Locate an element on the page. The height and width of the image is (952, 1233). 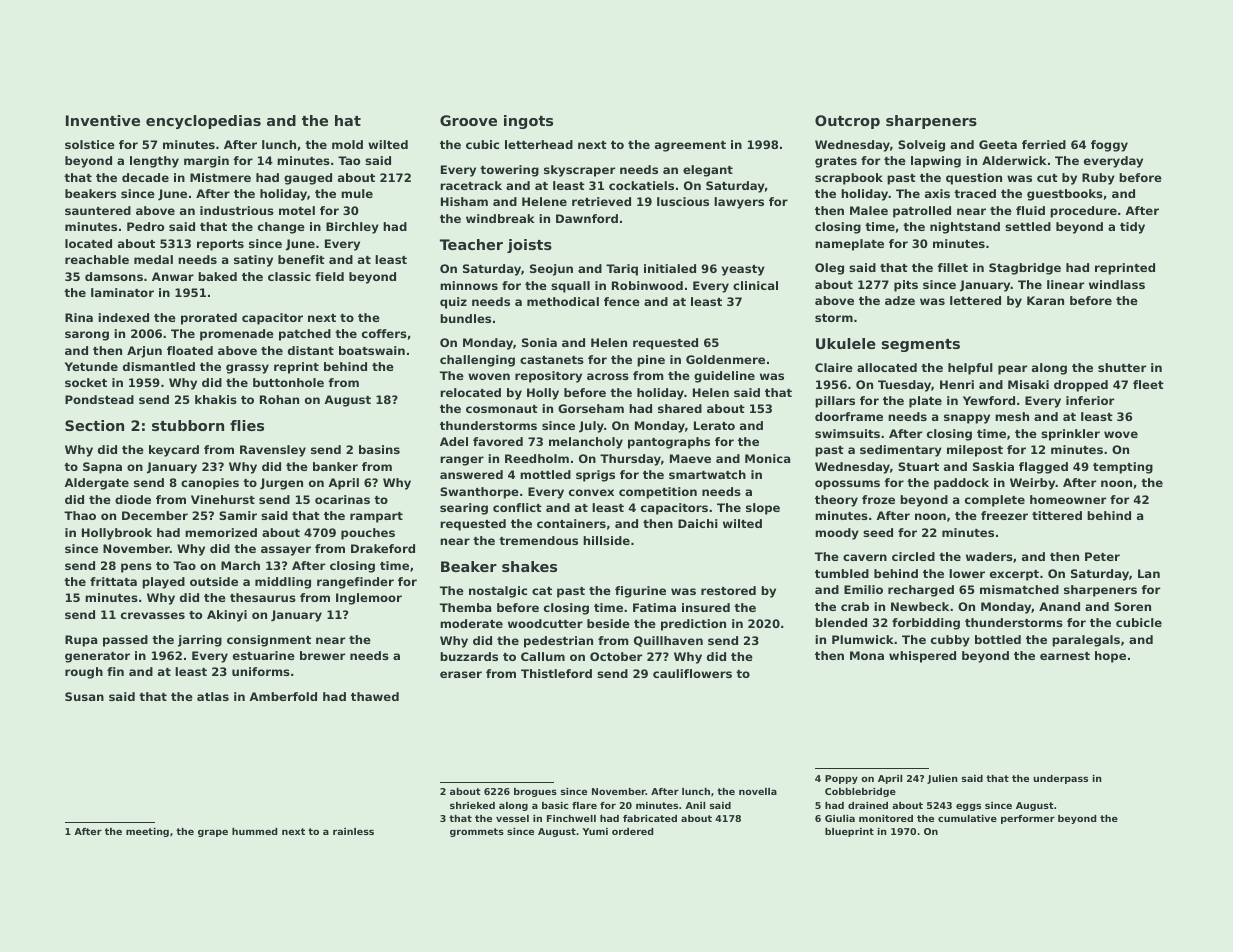
woodcutter is located at coordinates (545, 623).
